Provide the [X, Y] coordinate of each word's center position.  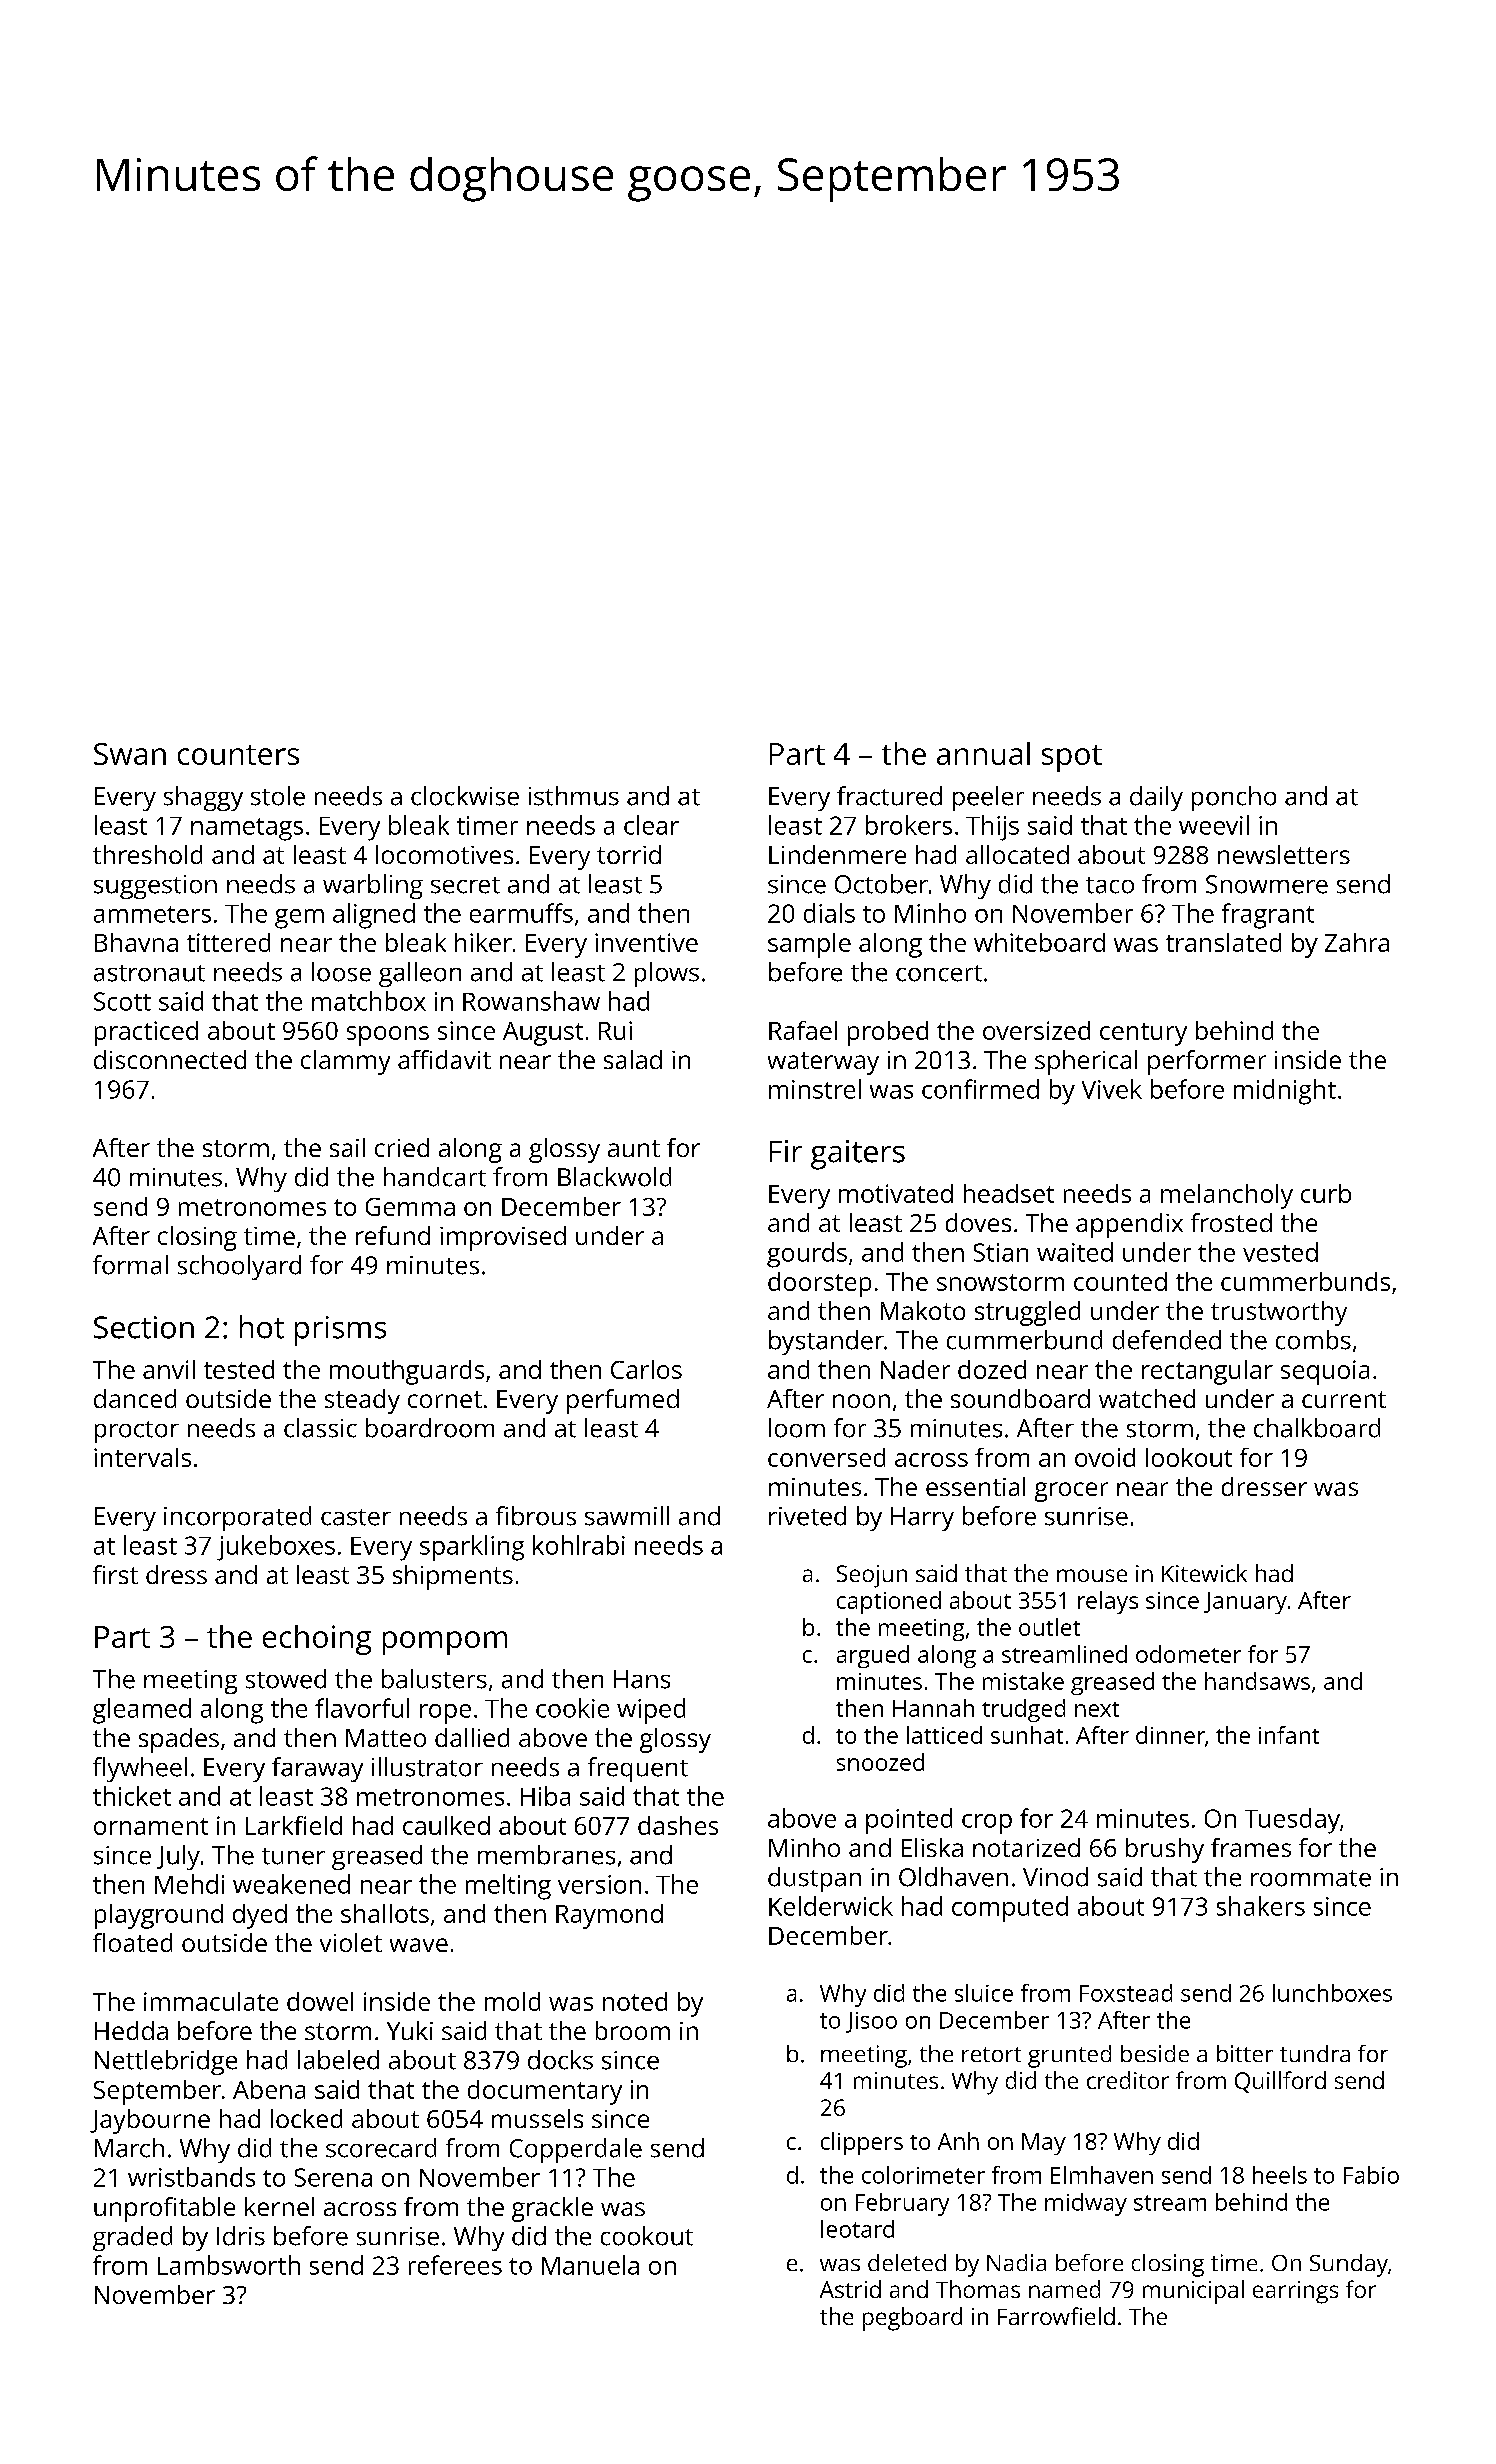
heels [1280, 2175]
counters [238, 755]
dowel [320, 2001]
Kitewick [1204, 1573]
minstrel [815, 1089]
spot [1072, 758]
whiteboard [1039, 942]
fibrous [536, 1516]
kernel [279, 2206]
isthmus [574, 796]
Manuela [590, 2265]
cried [402, 1147]
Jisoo [871, 2022]
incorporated [237, 1518]
